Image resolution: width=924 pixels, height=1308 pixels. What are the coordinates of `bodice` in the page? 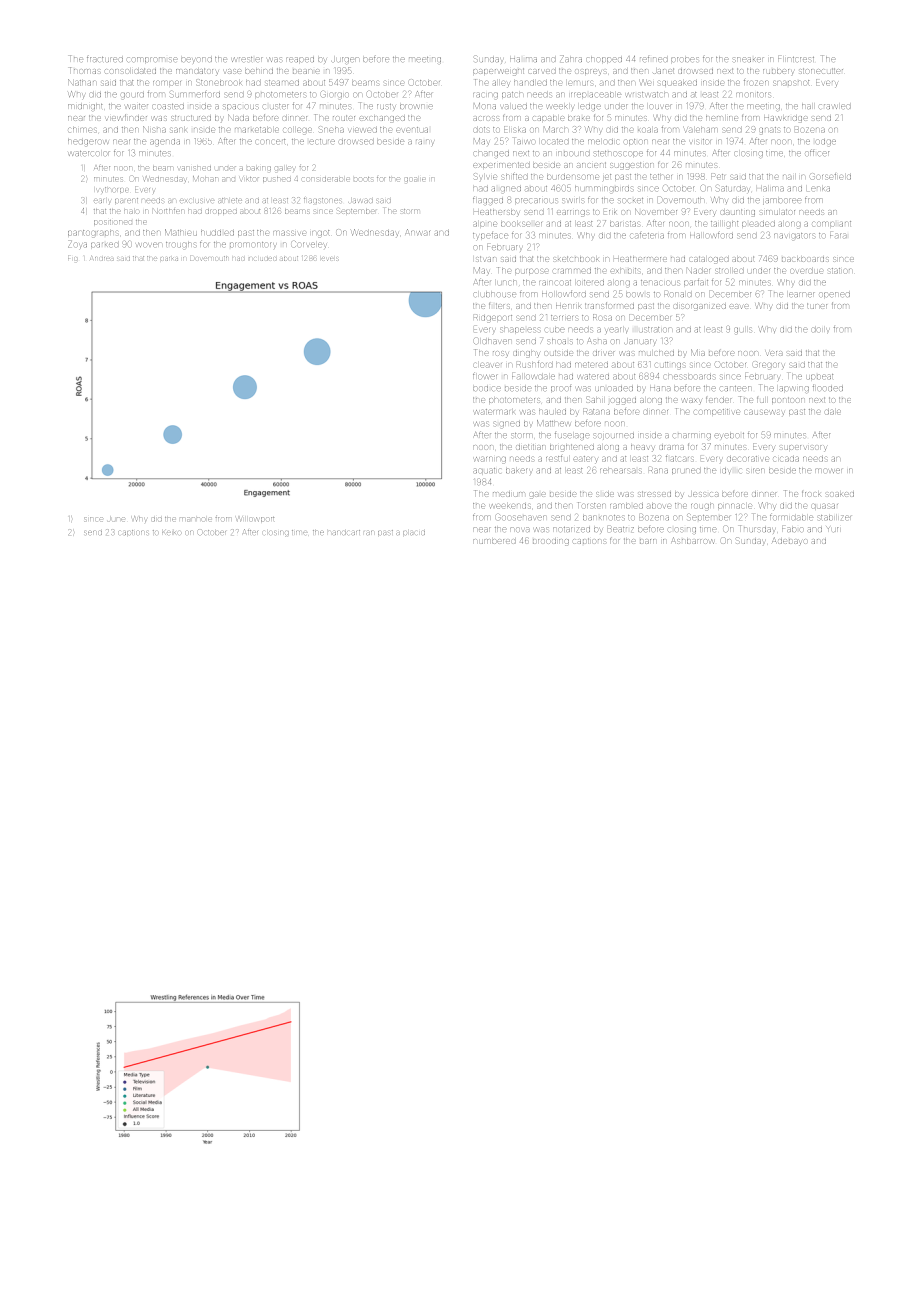 It's located at (487, 388).
